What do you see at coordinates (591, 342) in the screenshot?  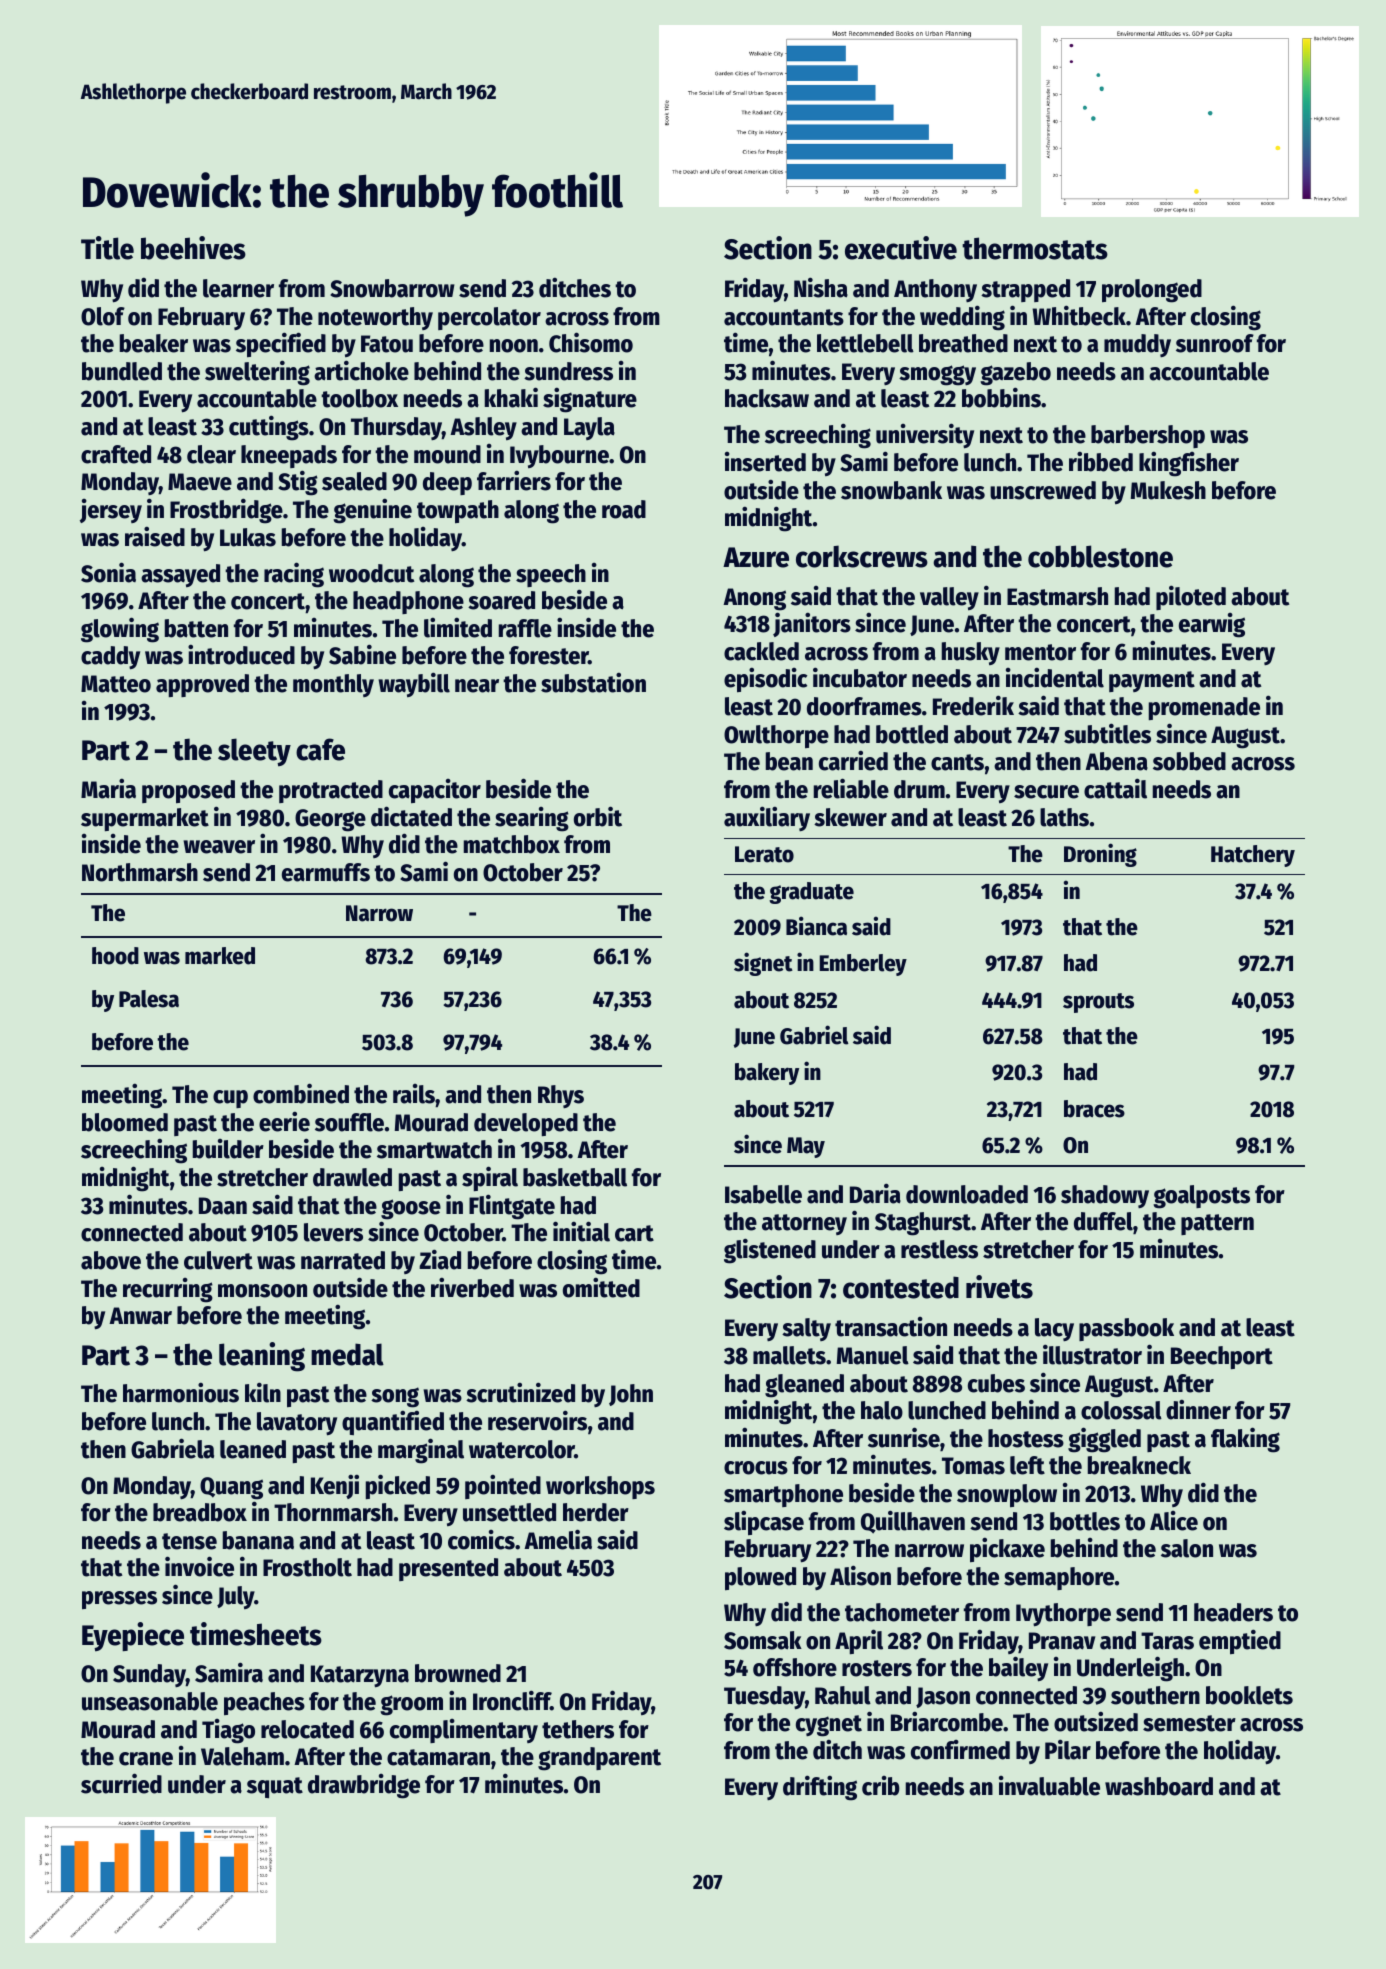 I see `Chisomo` at bounding box center [591, 342].
